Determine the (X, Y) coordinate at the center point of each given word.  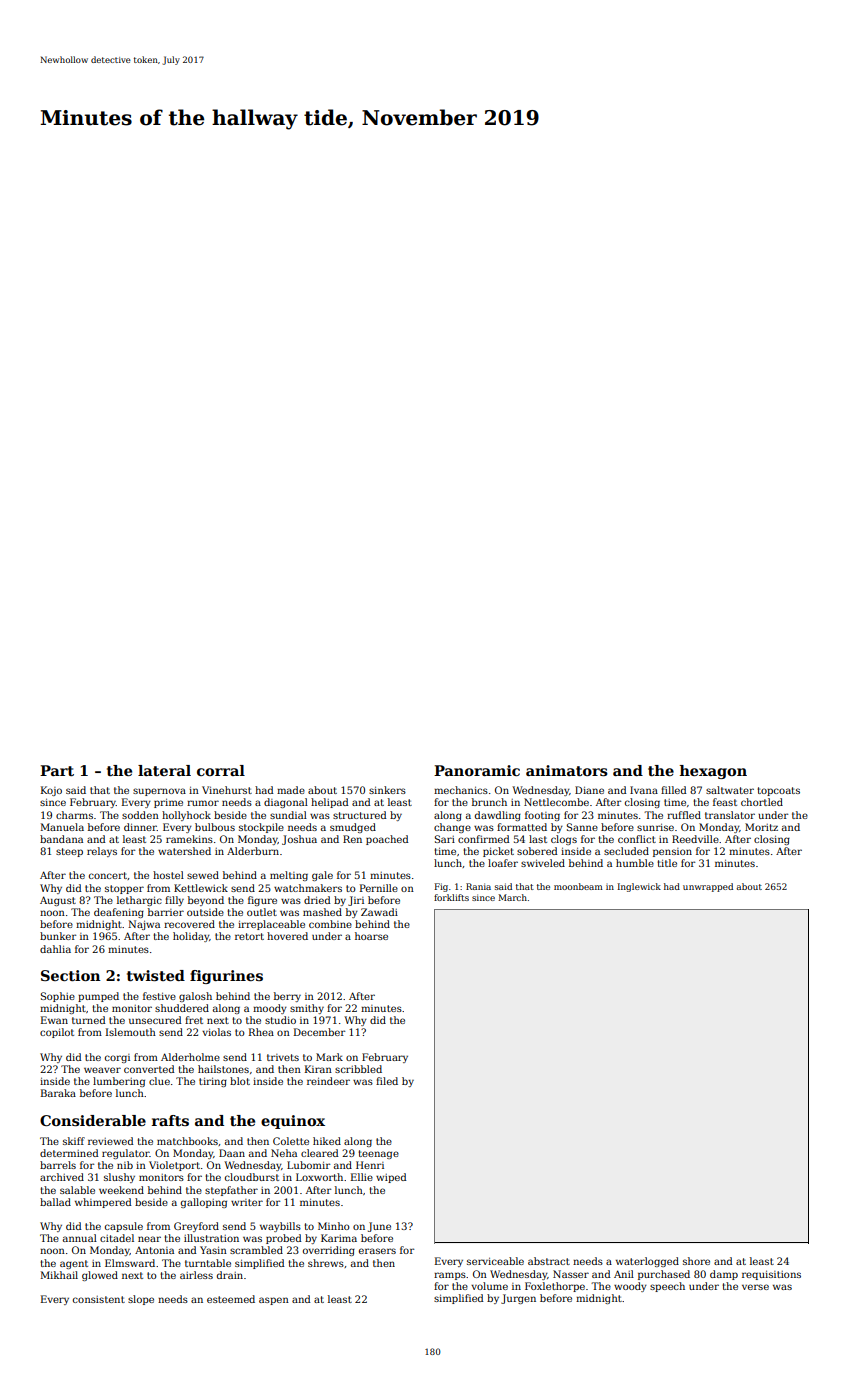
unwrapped (708, 887)
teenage (378, 1154)
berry (287, 997)
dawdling (498, 816)
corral (221, 770)
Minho (334, 1226)
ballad (55, 1202)
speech (667, 1287)
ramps (450, 1276)
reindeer (328, 1081)
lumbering (119, 1082)
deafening (119, 913)
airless (196, 1275)
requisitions (771, 1275)
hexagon (713, 772)
